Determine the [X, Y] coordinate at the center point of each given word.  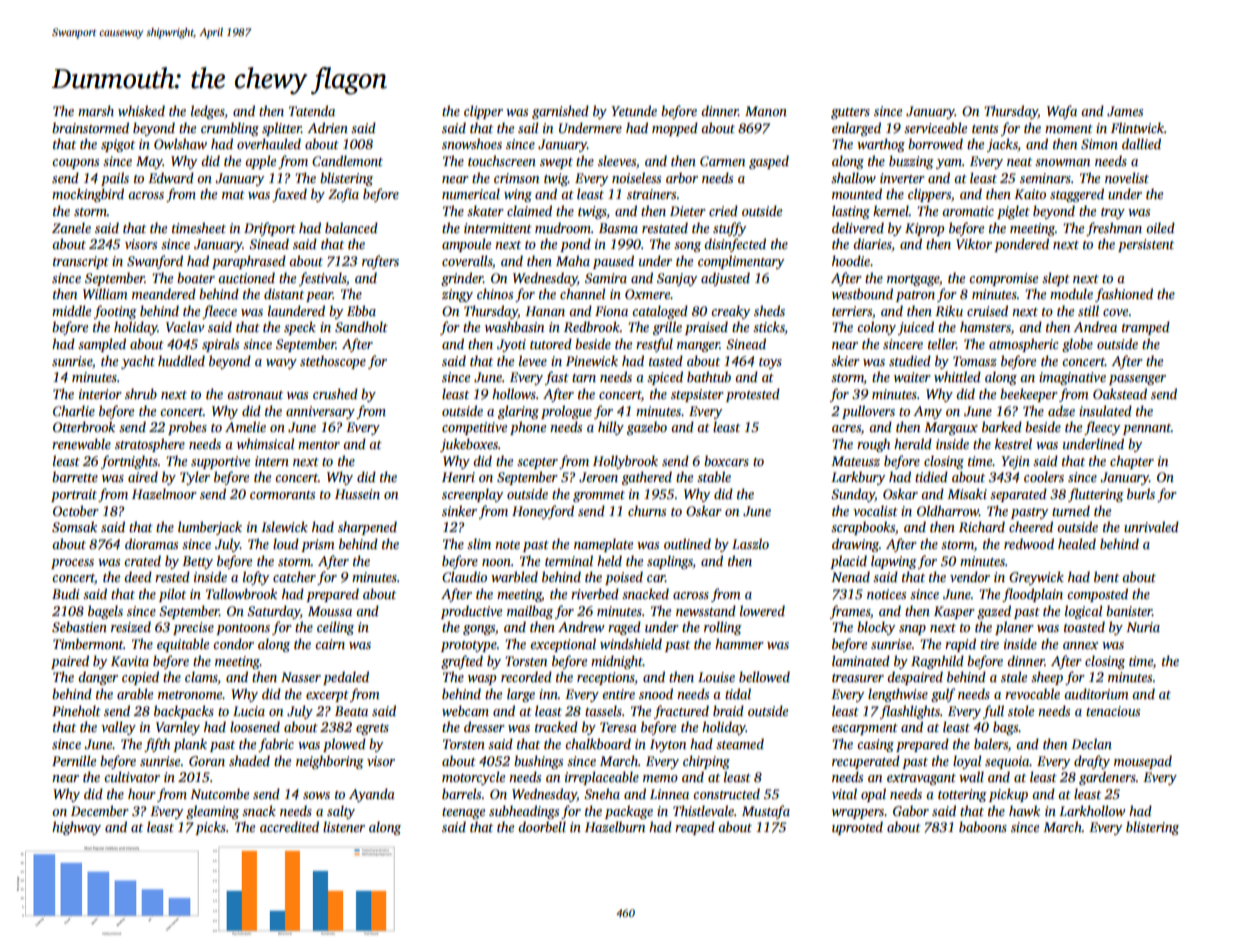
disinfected [735, 245]
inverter [902, 178]
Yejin [1015, 462]
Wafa [1062, 112]
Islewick [284, 526]
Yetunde [634, 110]
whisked [141, 110]
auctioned [246, 277]
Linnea [669, 794]
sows [316, 795]
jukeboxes [469, 445]
